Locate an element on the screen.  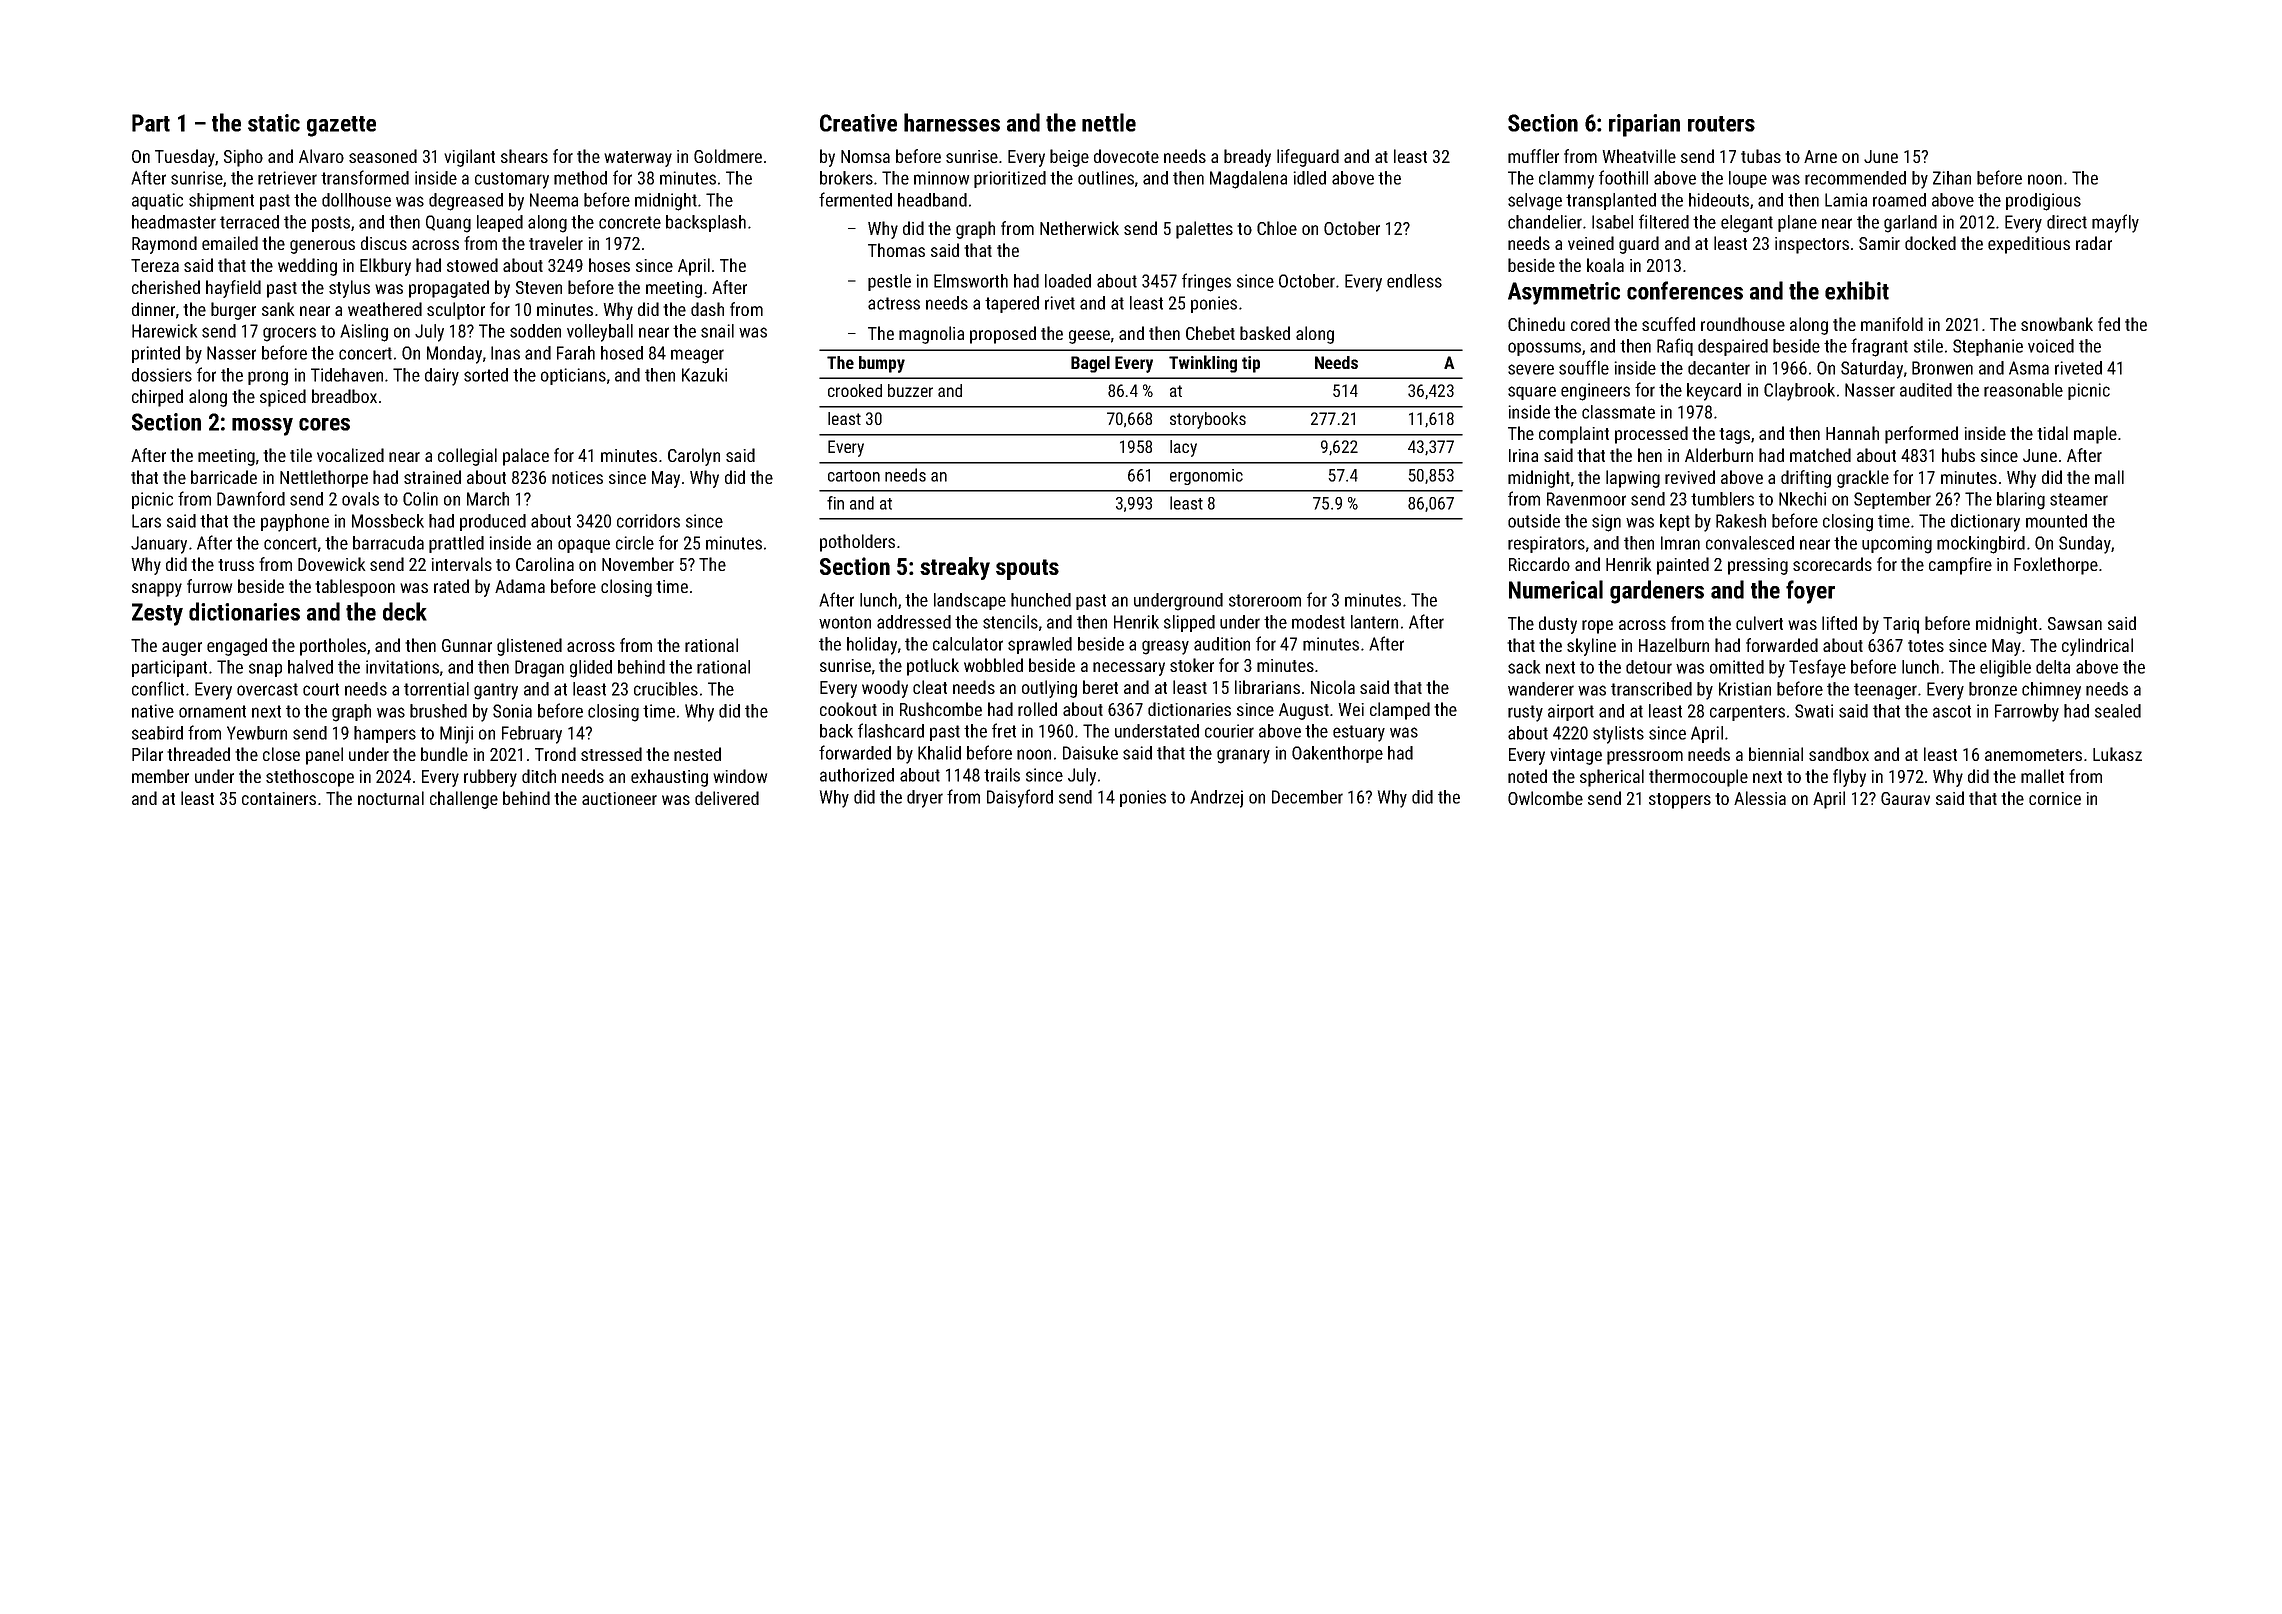
beret is located at coordinates (1100, 687).
